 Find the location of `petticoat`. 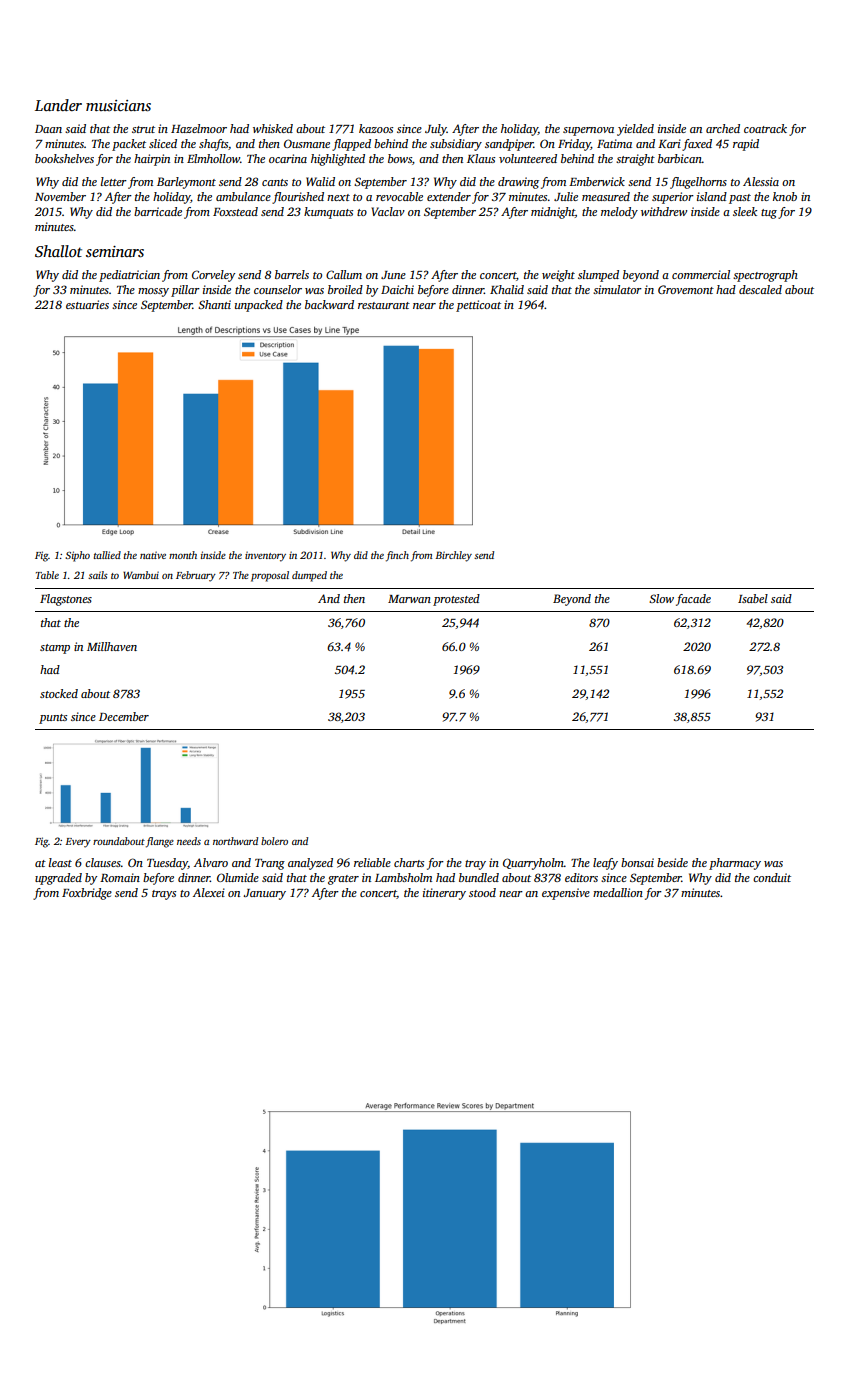

petticoat is located at coordinates (478, 306).
